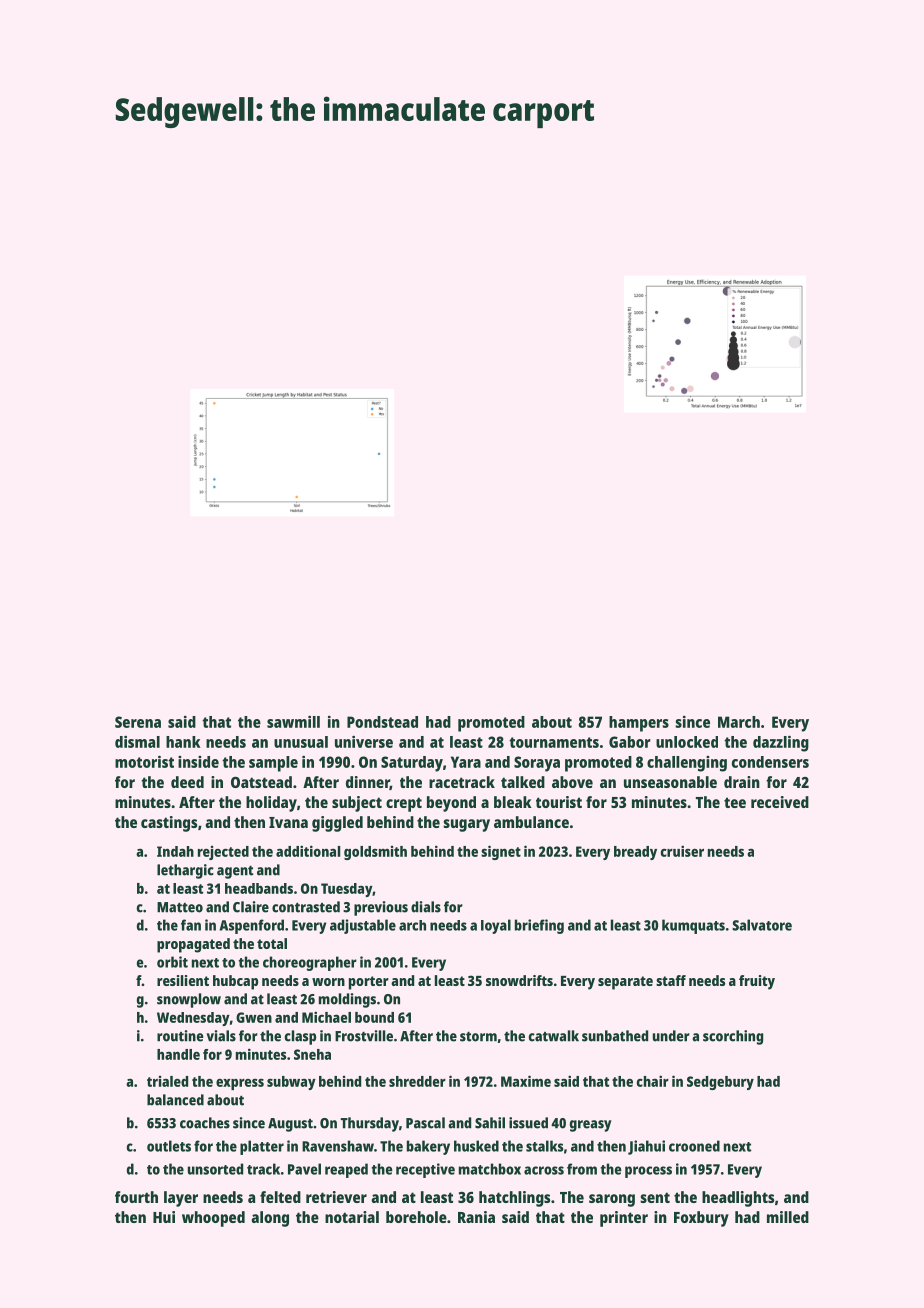 This image has width=924, height=1308. I want to click on Pondstead, so click(382, 722).
